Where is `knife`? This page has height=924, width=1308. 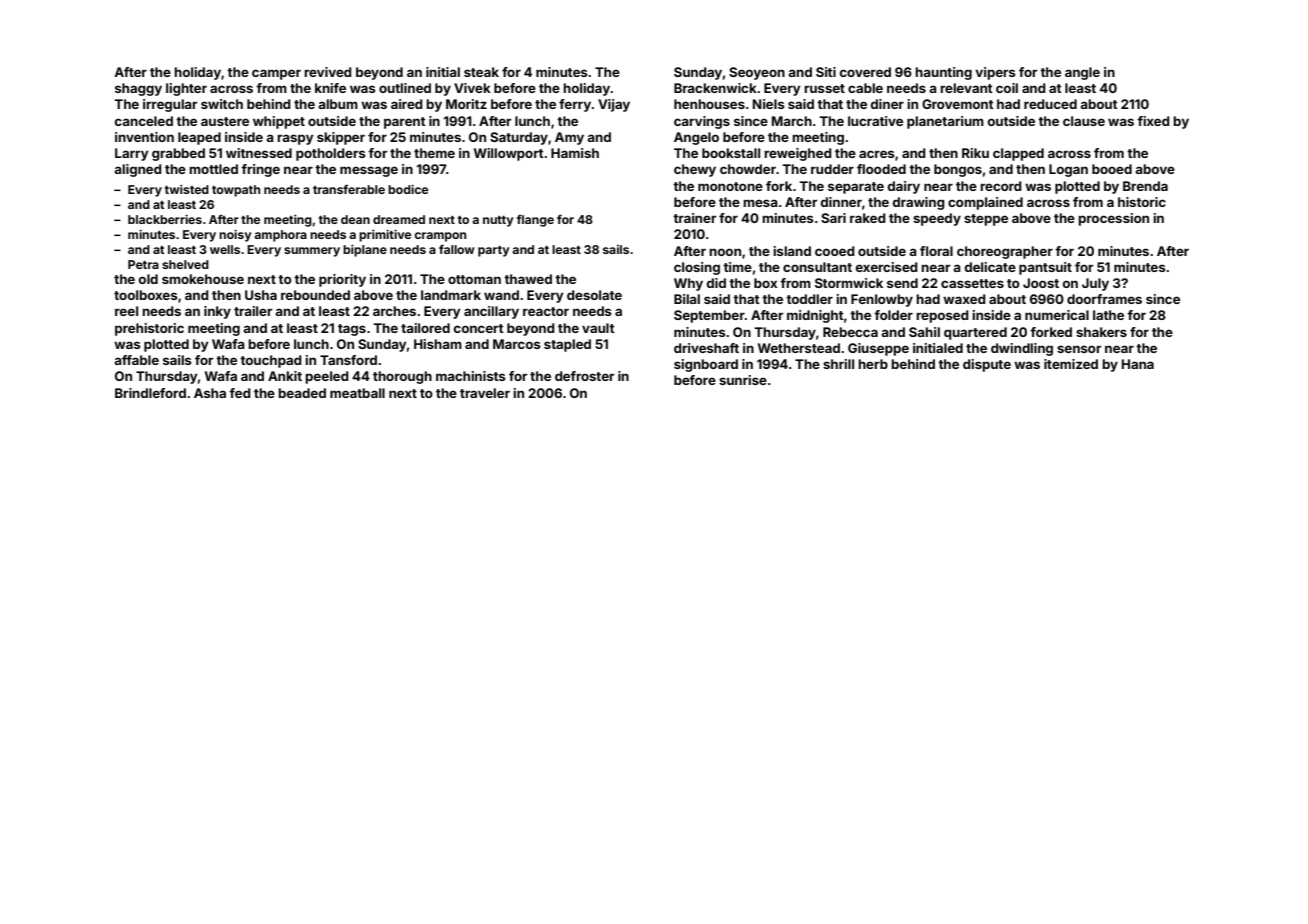 knife is located at coordinates (330, 88).
